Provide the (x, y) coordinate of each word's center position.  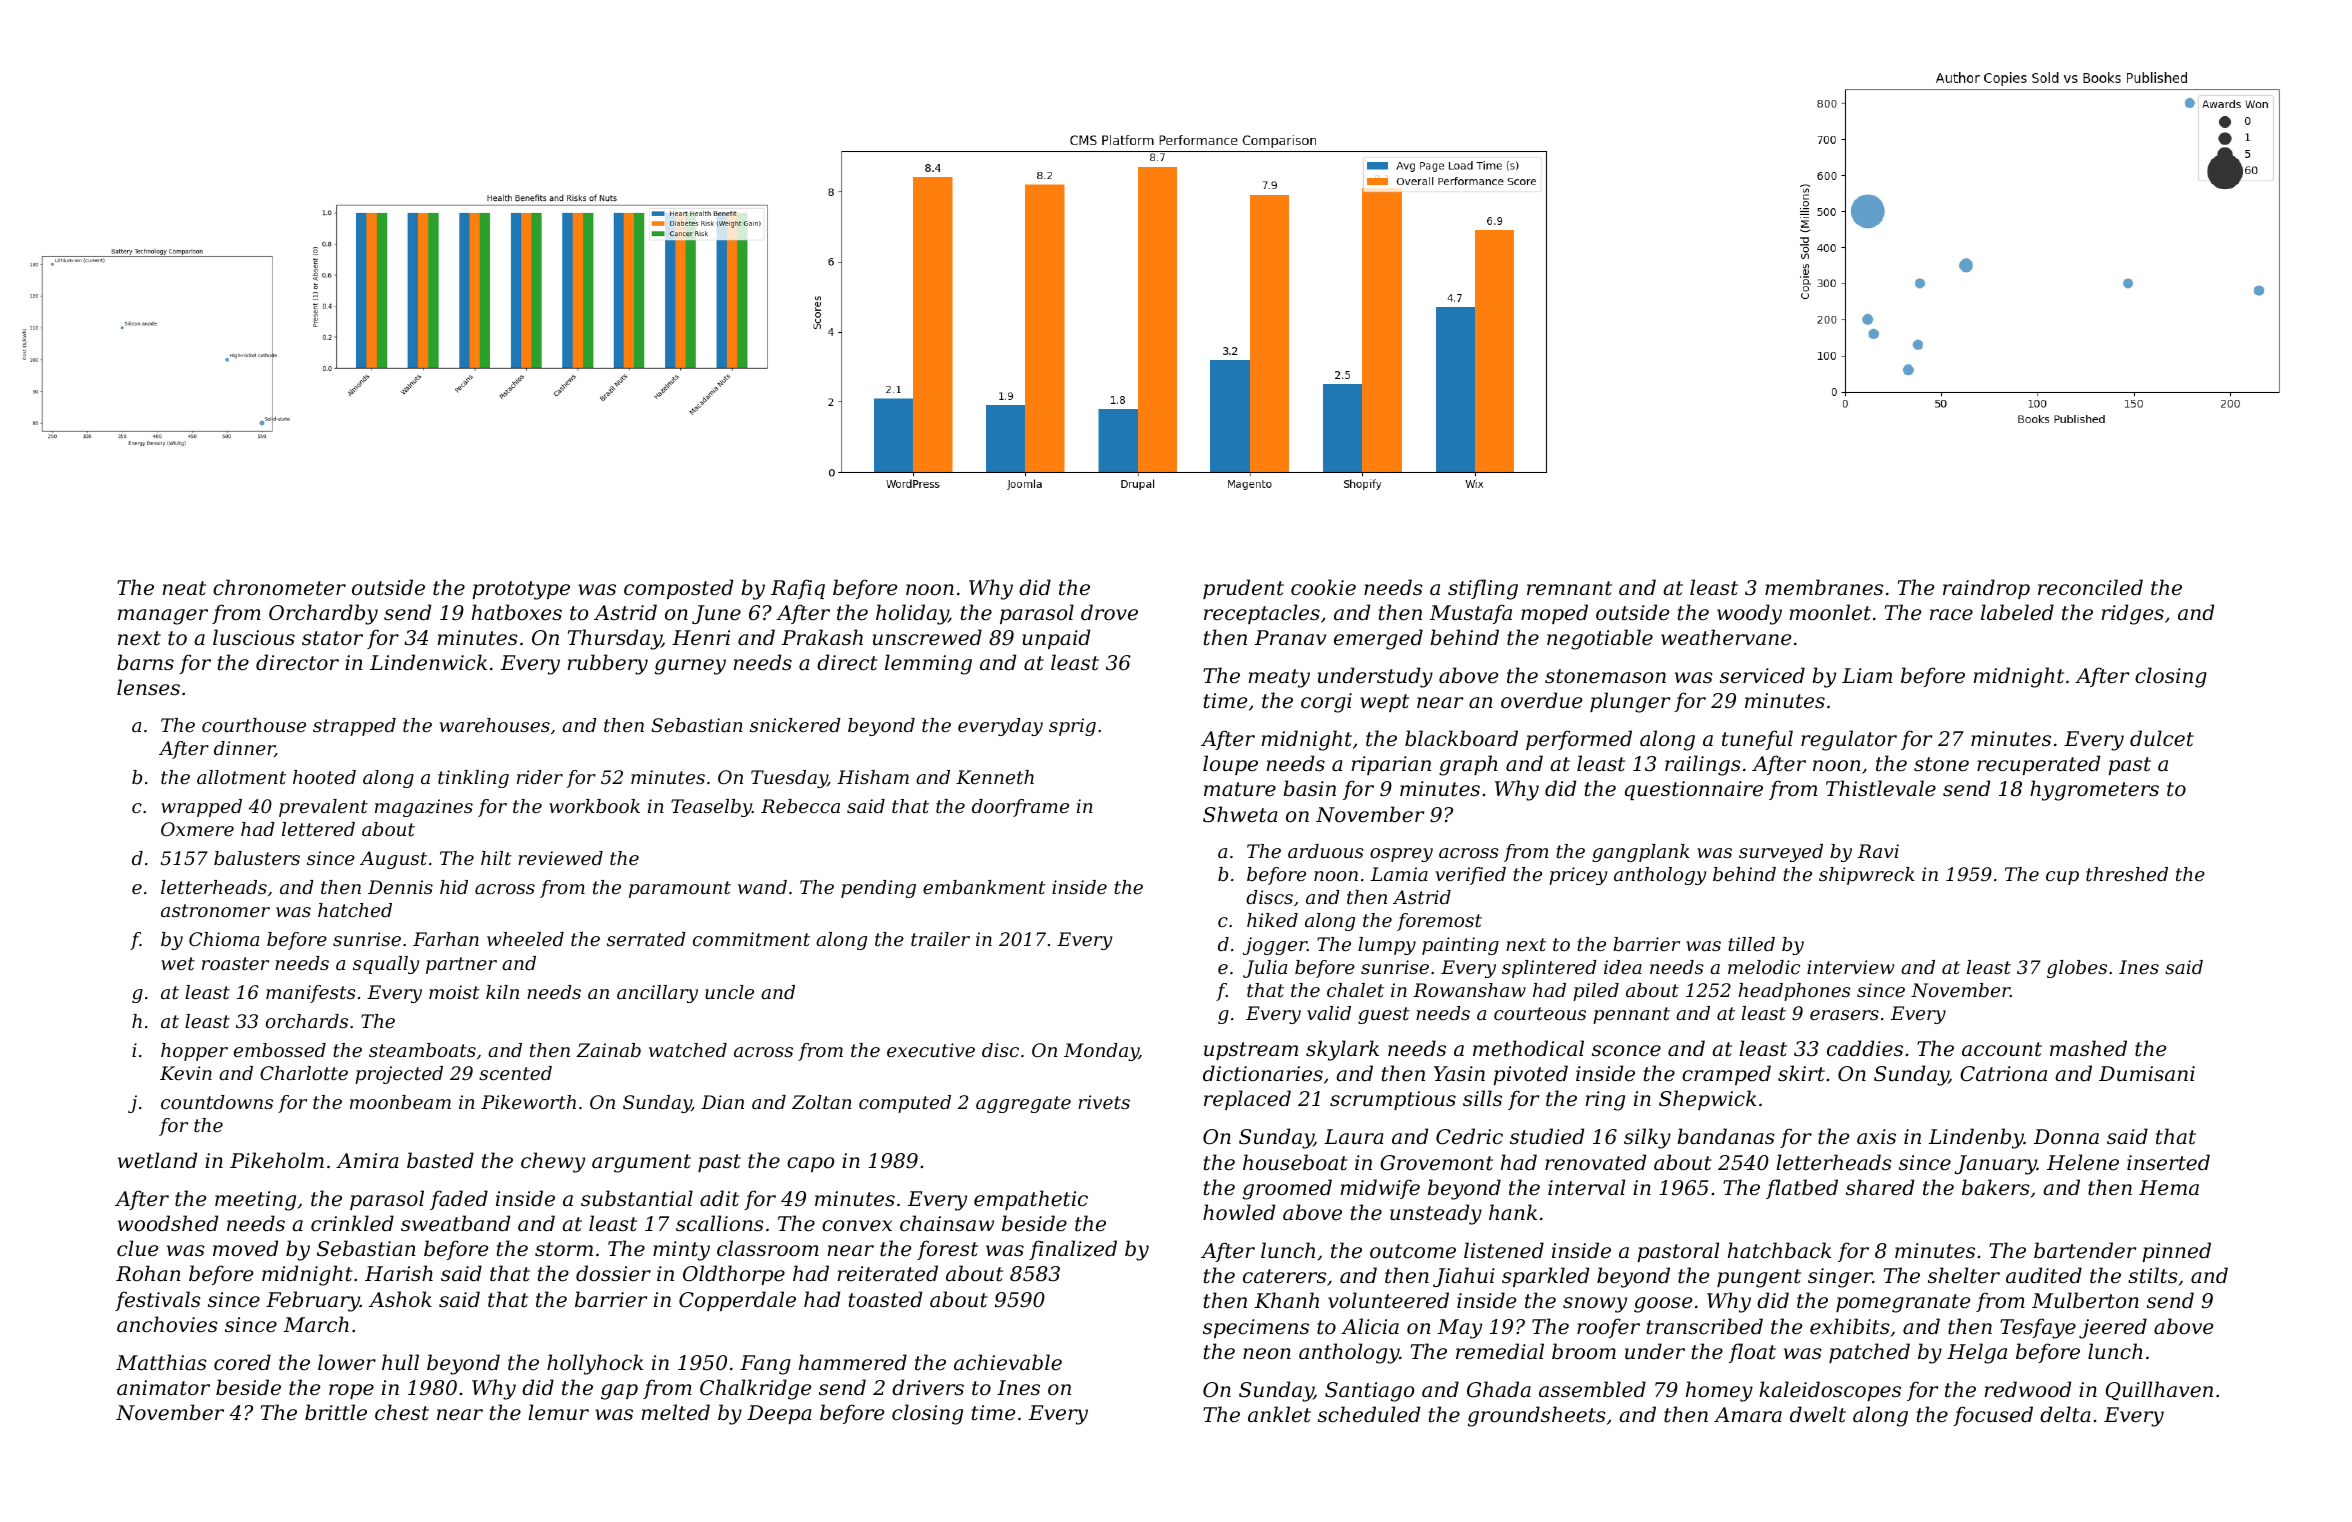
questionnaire (1694, 790)
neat (184, 588)
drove (1109, 612)
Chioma (224, 939)
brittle (336, 1412)
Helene (2083, 1162)
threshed (2127, 874)
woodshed (168, 1223)
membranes (1824, 587)
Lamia (1399, 874)
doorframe (1020, 808)
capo (810, 1164)
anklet (1279, 1414)
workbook (594, 806)
